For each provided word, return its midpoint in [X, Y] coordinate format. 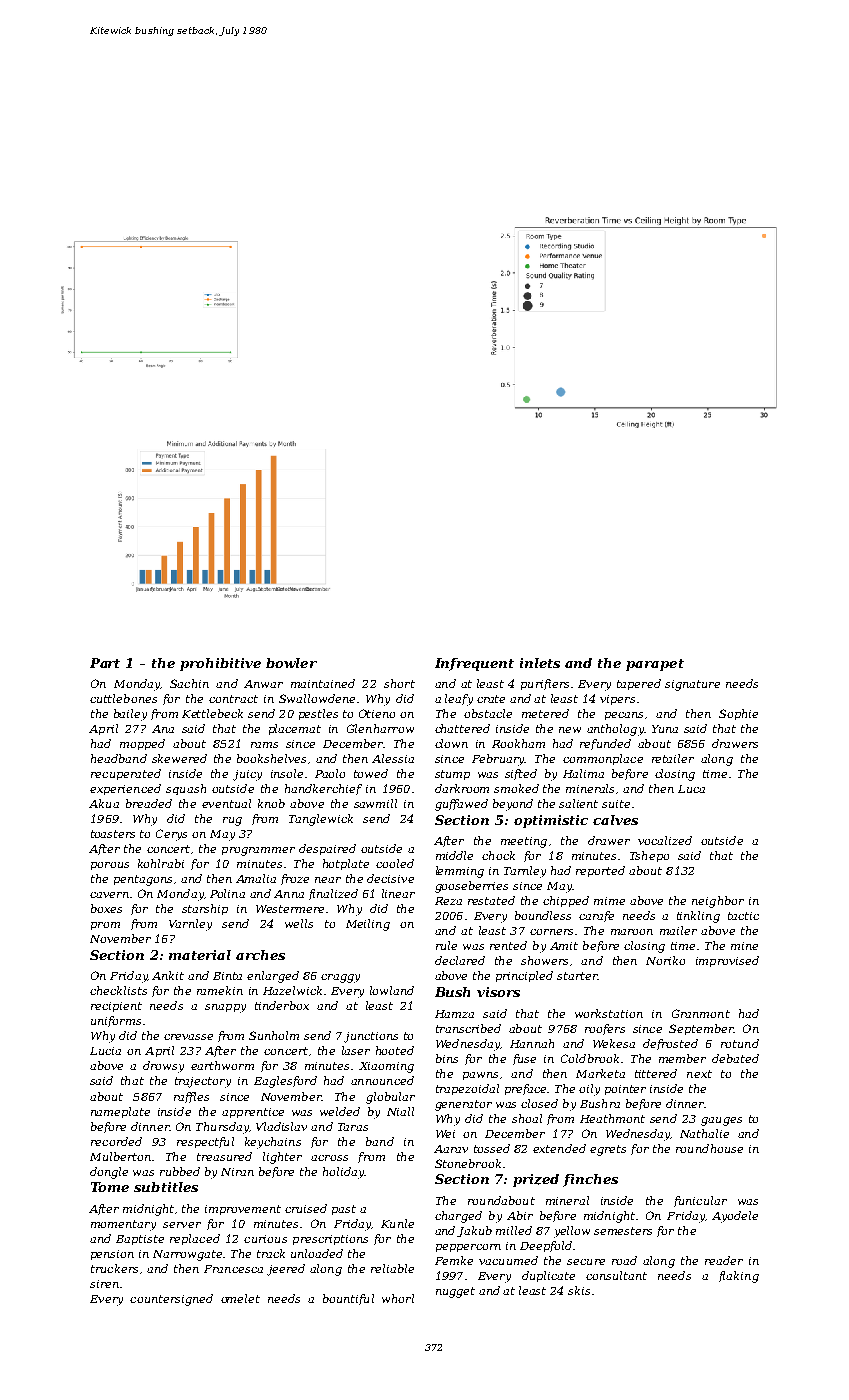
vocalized [665, 840]
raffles [191, 1097]
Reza [448, 901]
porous [110, 866]
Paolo [330, 773]
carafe [596, 916]
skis [579, 1290]
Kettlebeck [212, 713]
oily [589, 1090]
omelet [240, 1298]
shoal [527, 1118]
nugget [455, 1292]
